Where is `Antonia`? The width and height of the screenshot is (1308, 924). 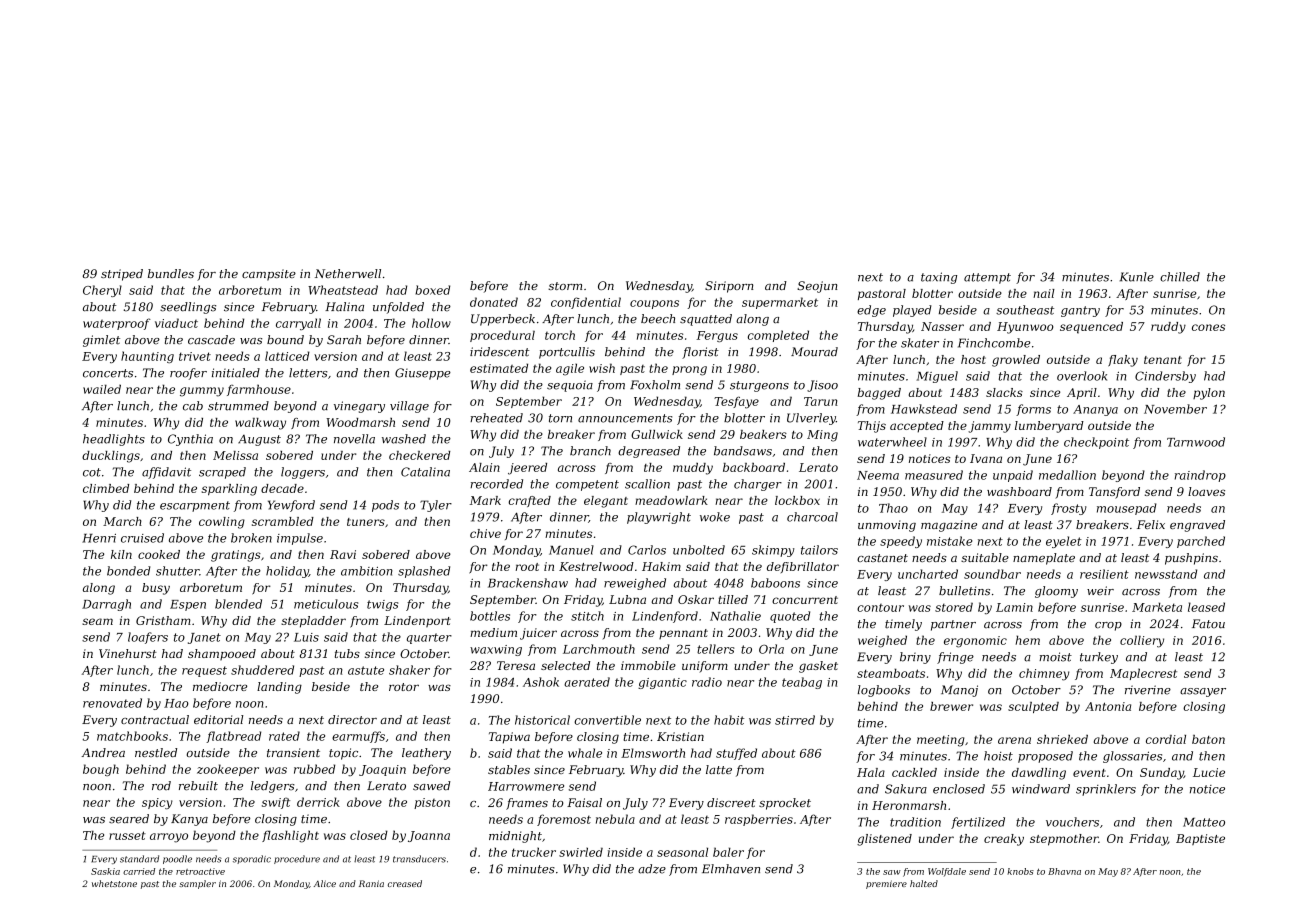
Antonia is located at coordinates (1108, 706).
